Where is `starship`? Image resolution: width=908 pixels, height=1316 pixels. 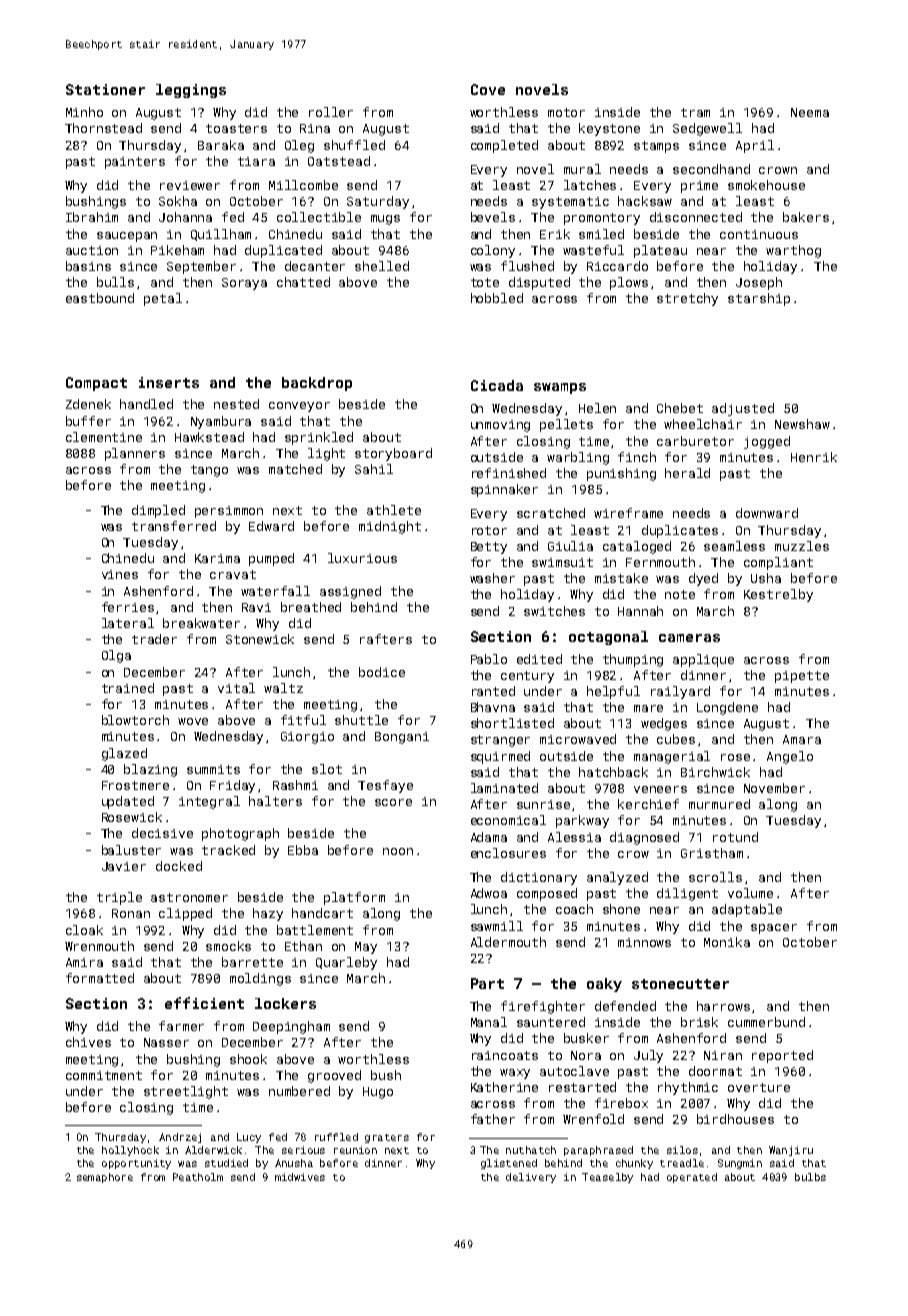
starship is located at coordinates (759, 299).
